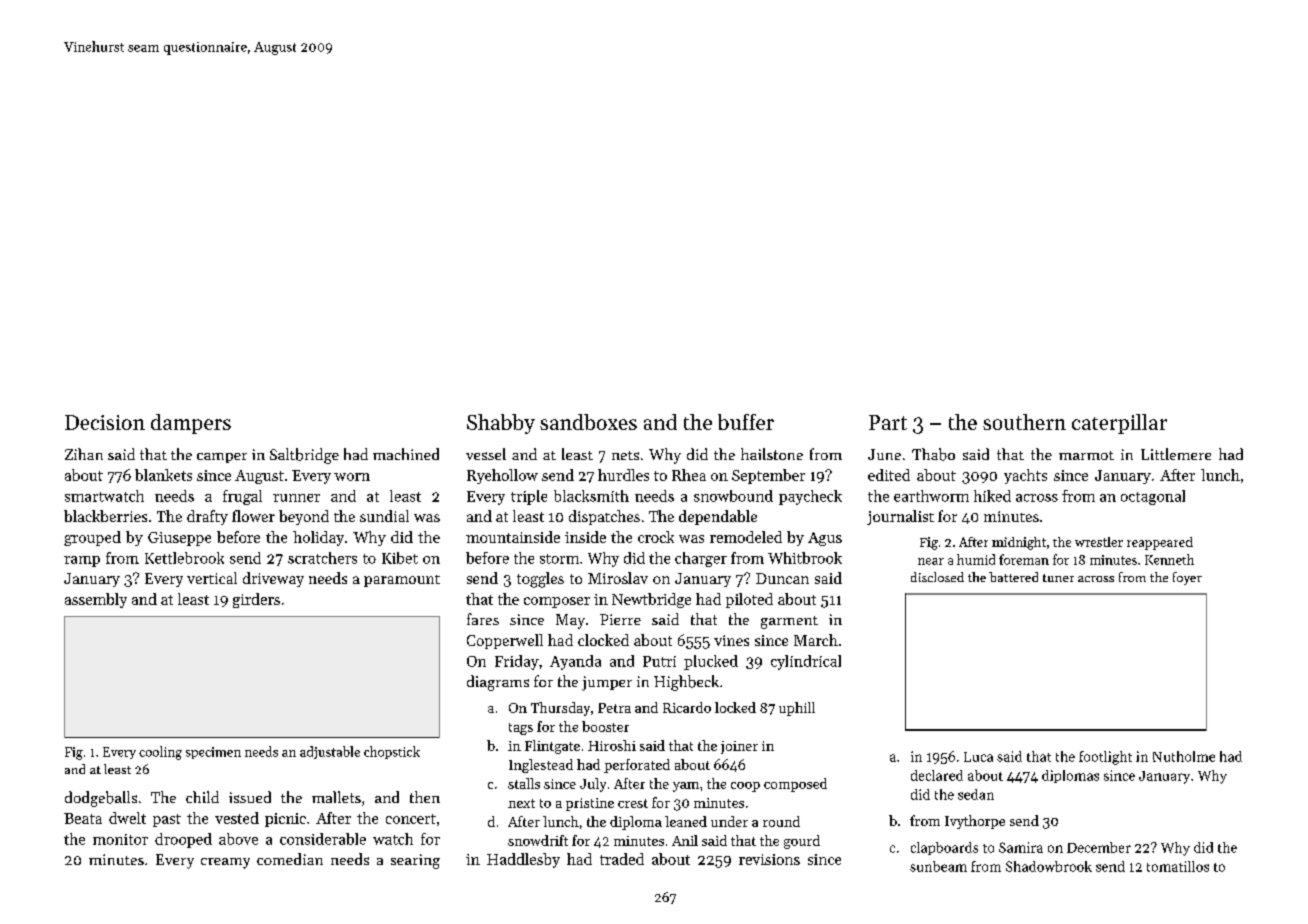  I want to click on buffer, so click(746, 422).
